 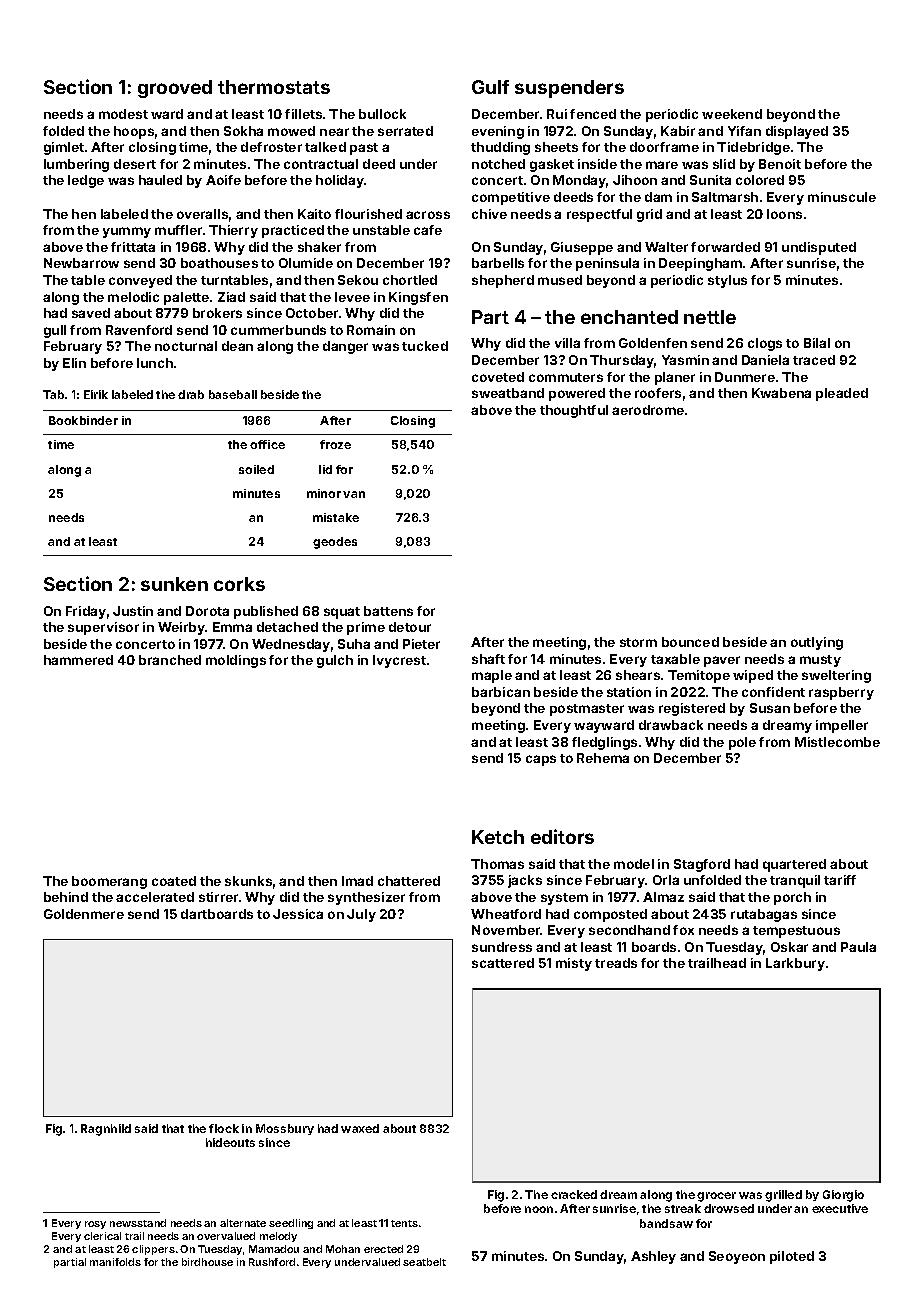 I want to click on grocer, so click(x=716, y=1197).
